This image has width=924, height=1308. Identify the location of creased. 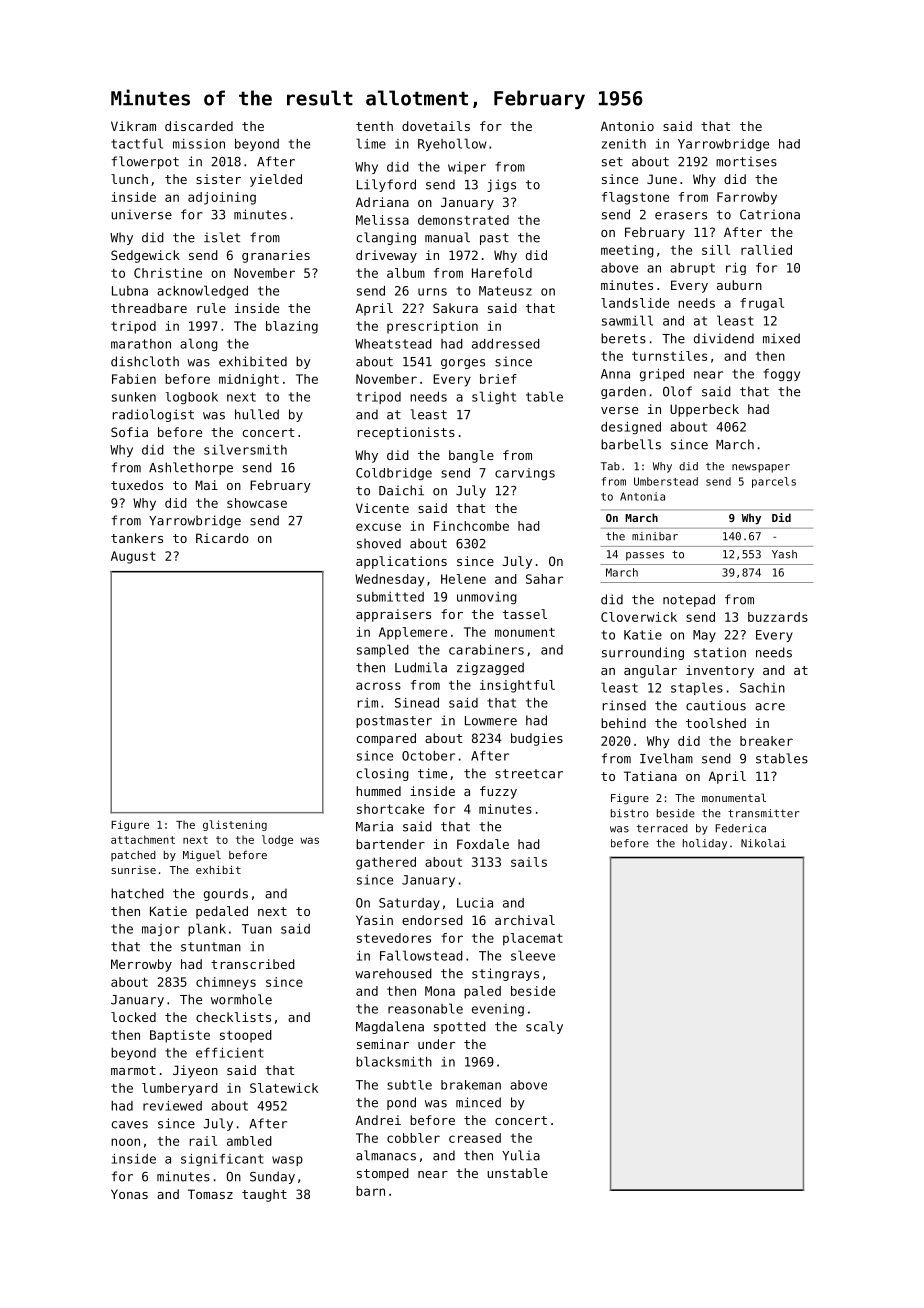
(475, 1138).
